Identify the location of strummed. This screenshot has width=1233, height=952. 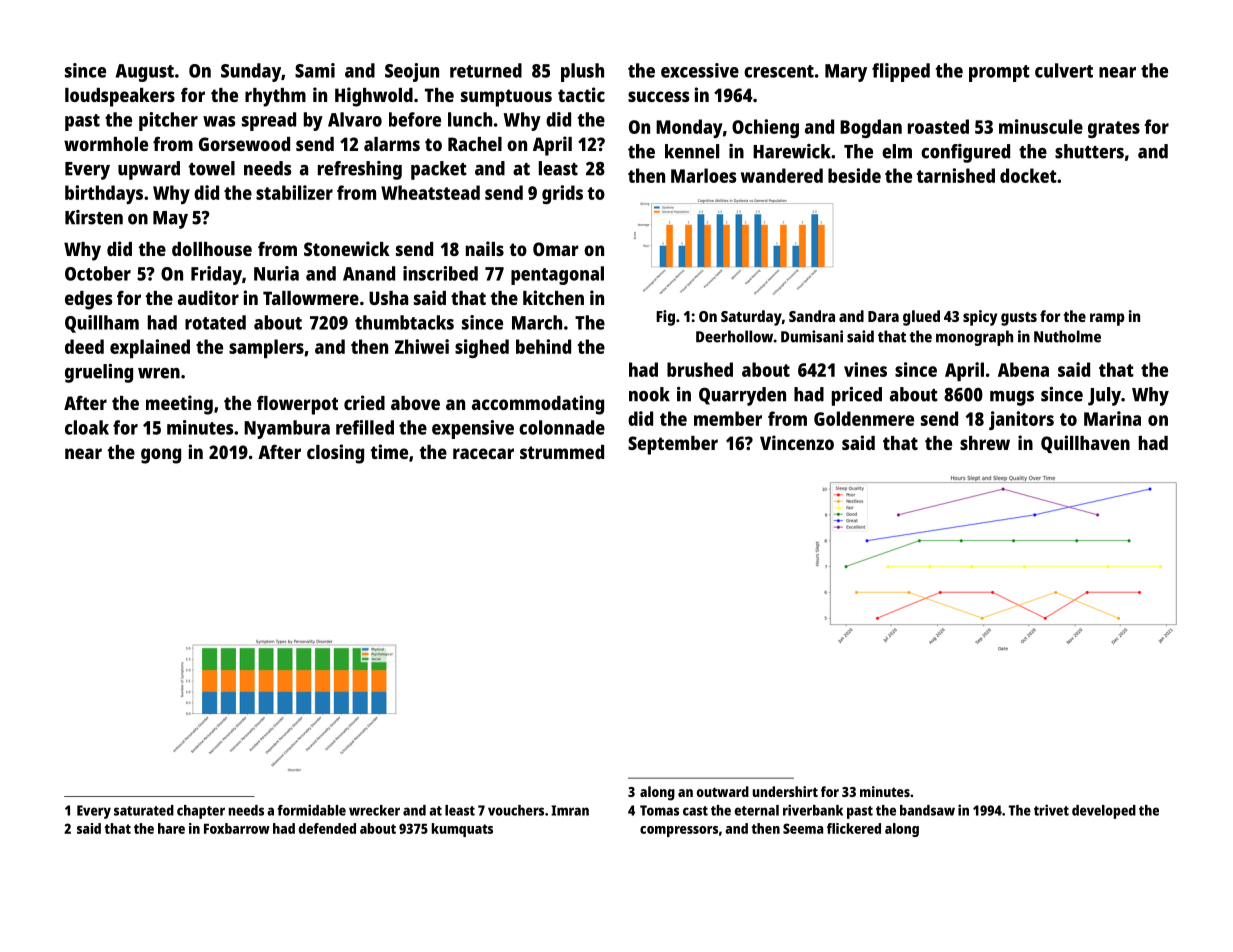
(562, 452).
